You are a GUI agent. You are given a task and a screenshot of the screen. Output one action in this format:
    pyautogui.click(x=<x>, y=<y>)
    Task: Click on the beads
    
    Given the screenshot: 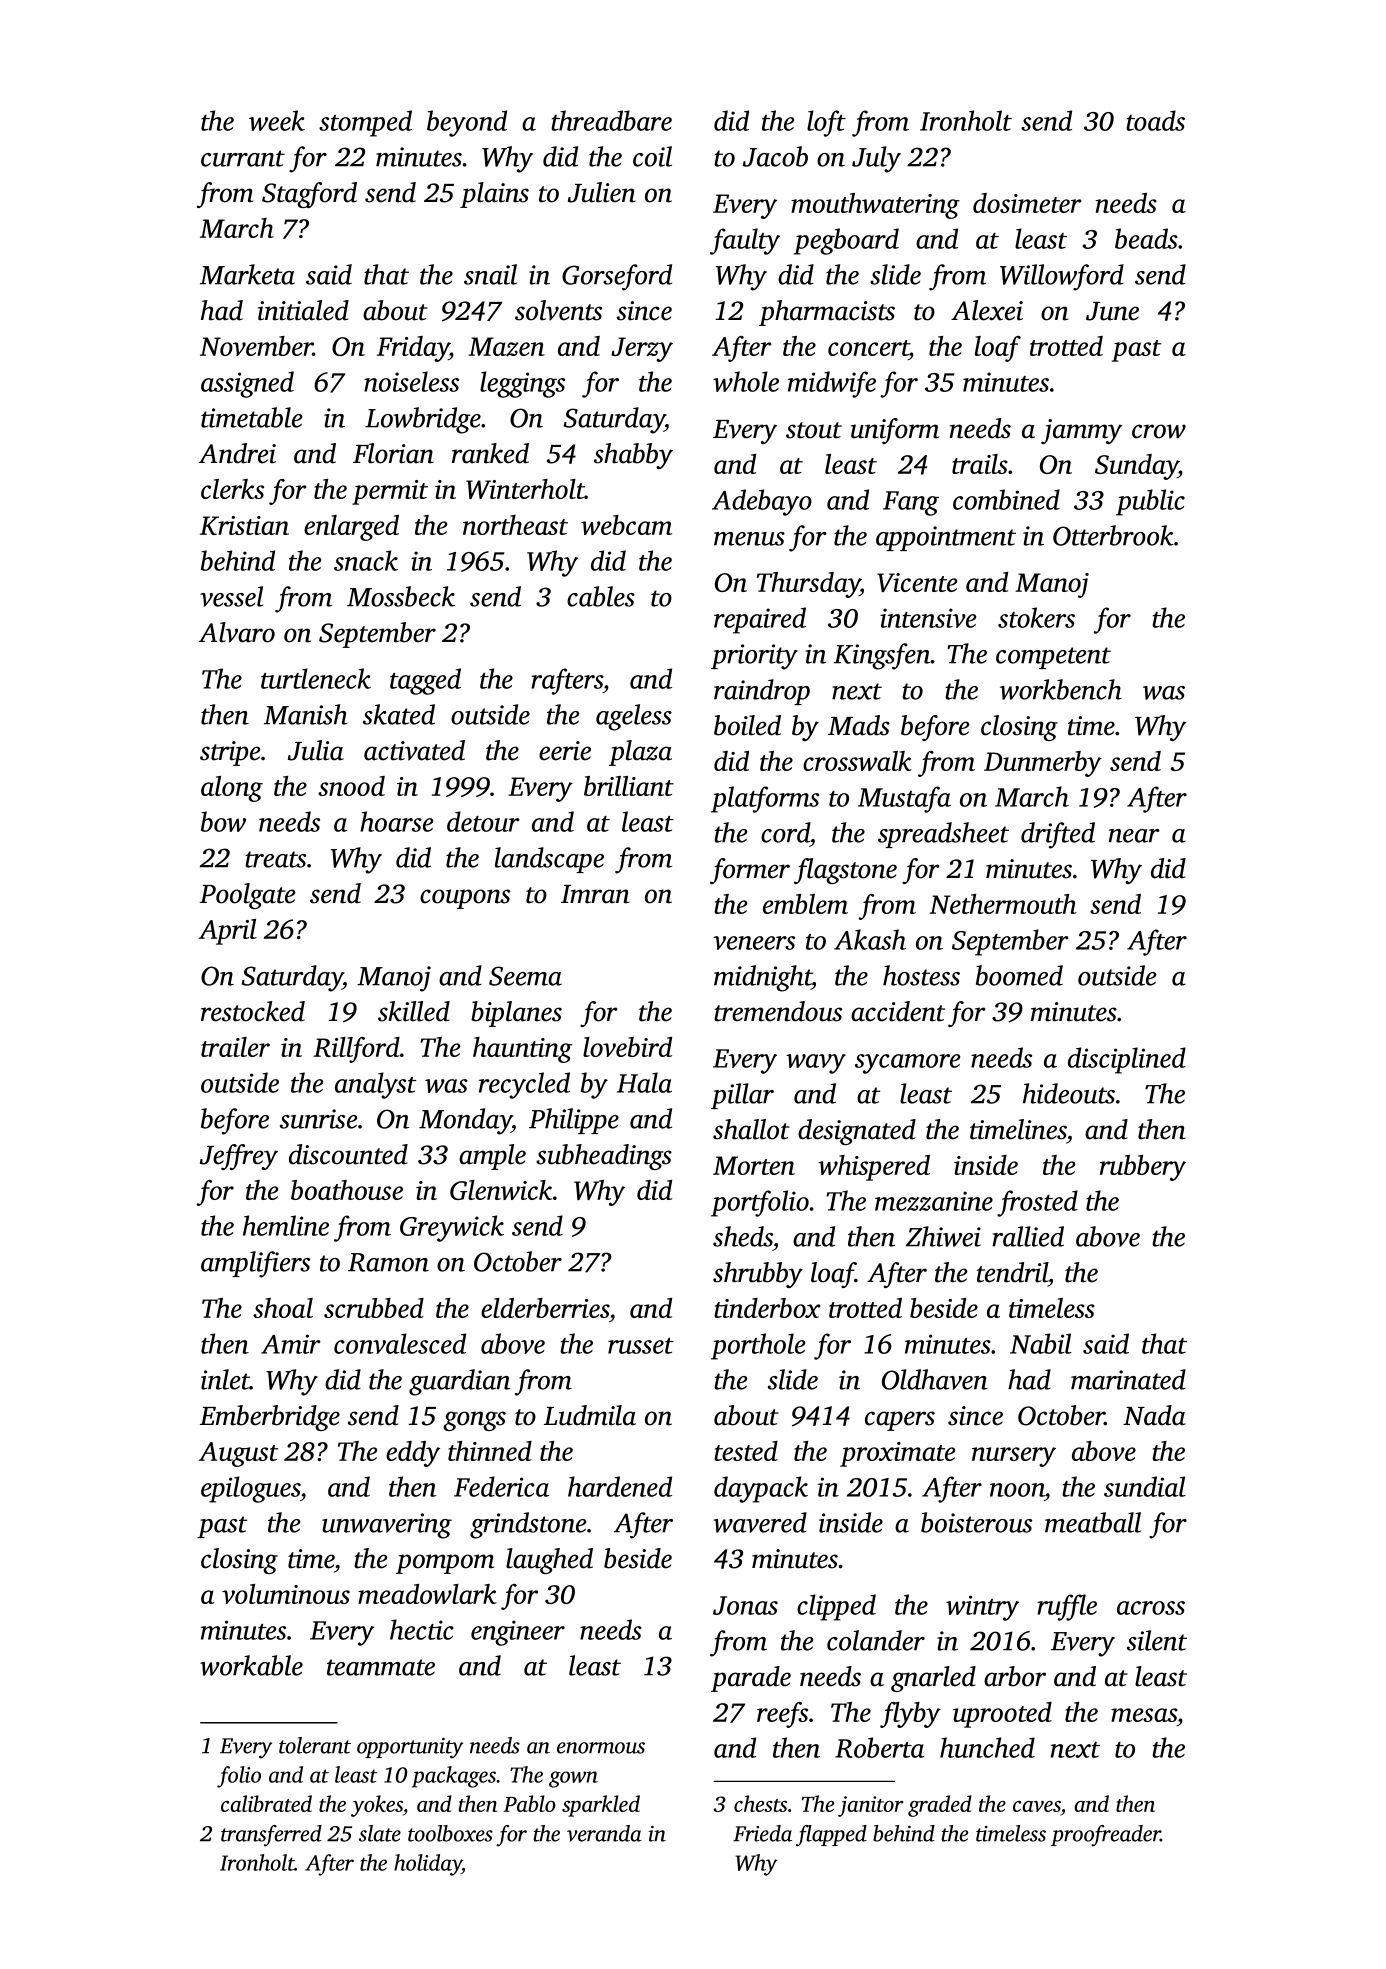 What is the action you would take?
    pyautogui.click(x=1146, y=238)
